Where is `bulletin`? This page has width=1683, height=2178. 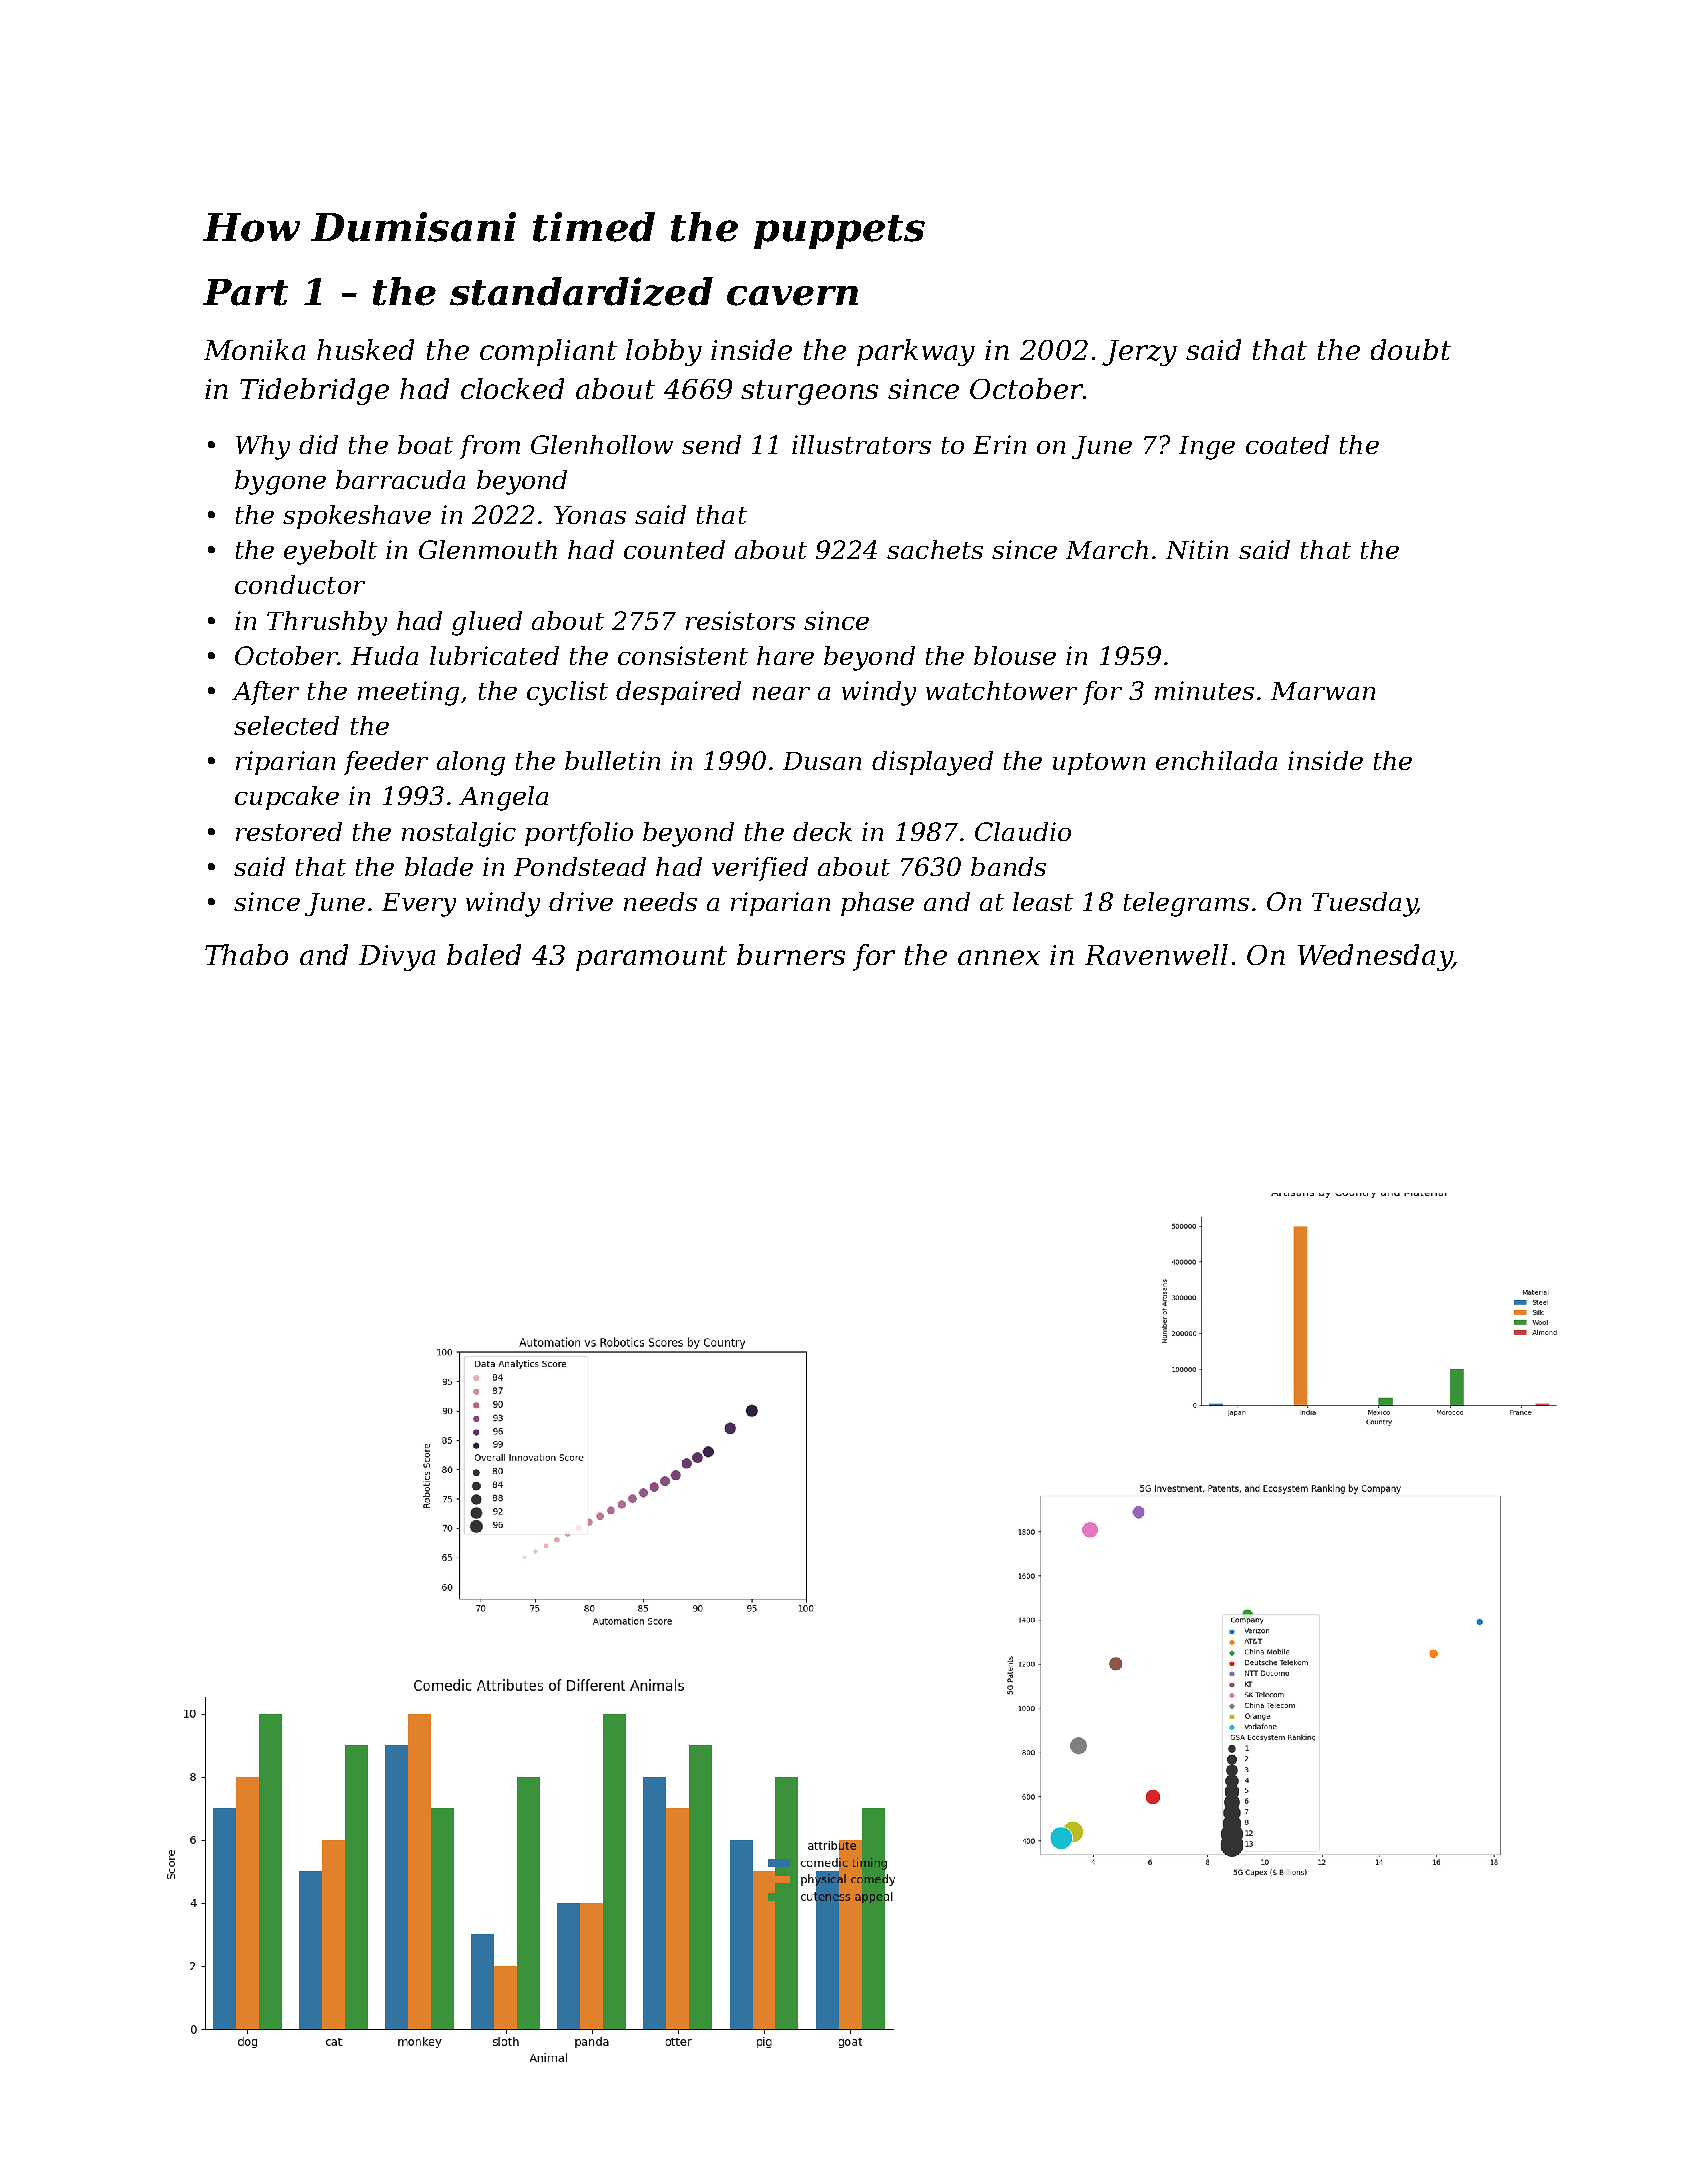
bulletin is located at coordinates (612, 760).
